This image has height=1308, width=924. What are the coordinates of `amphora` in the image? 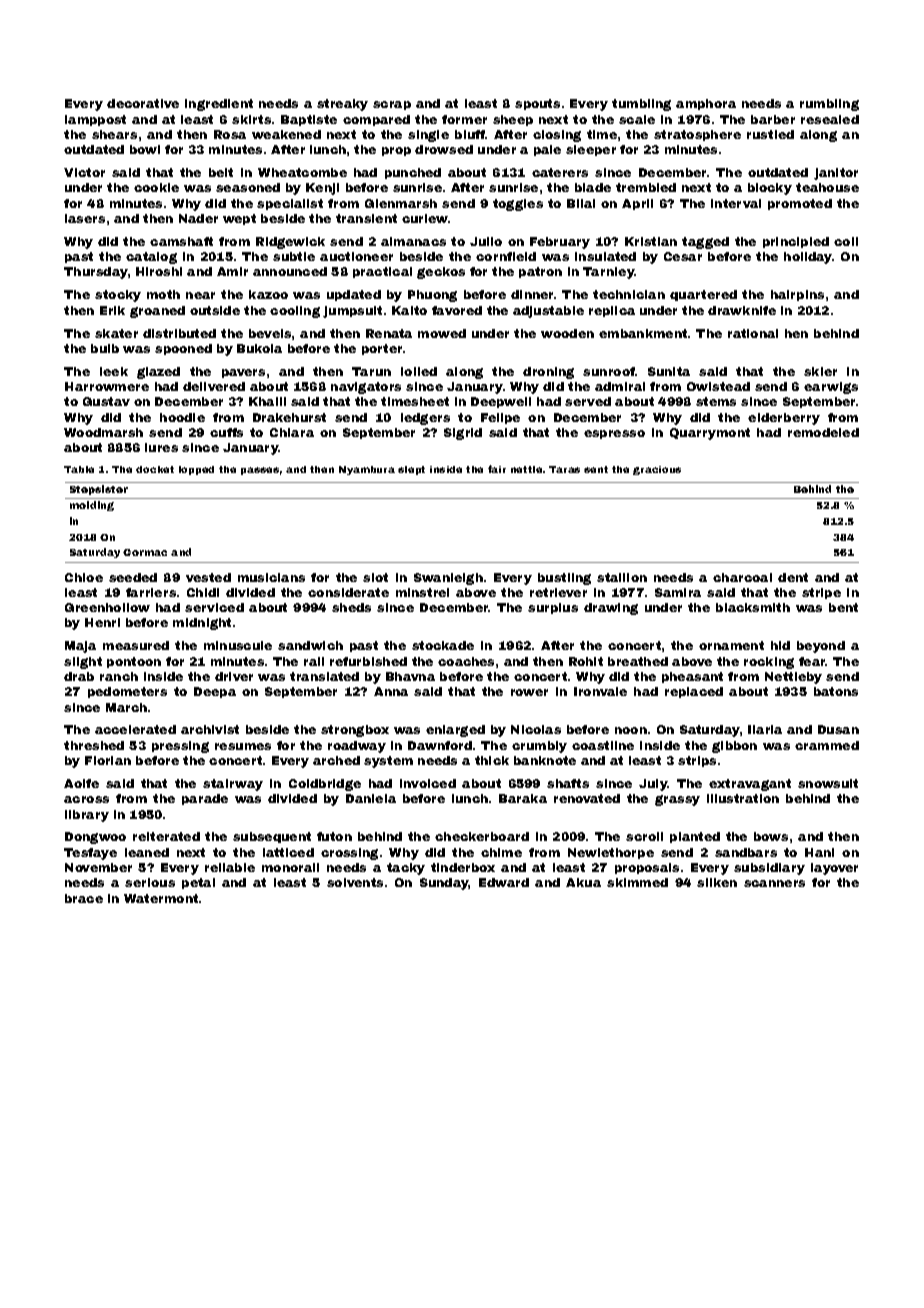 It's located at (706, 104).
